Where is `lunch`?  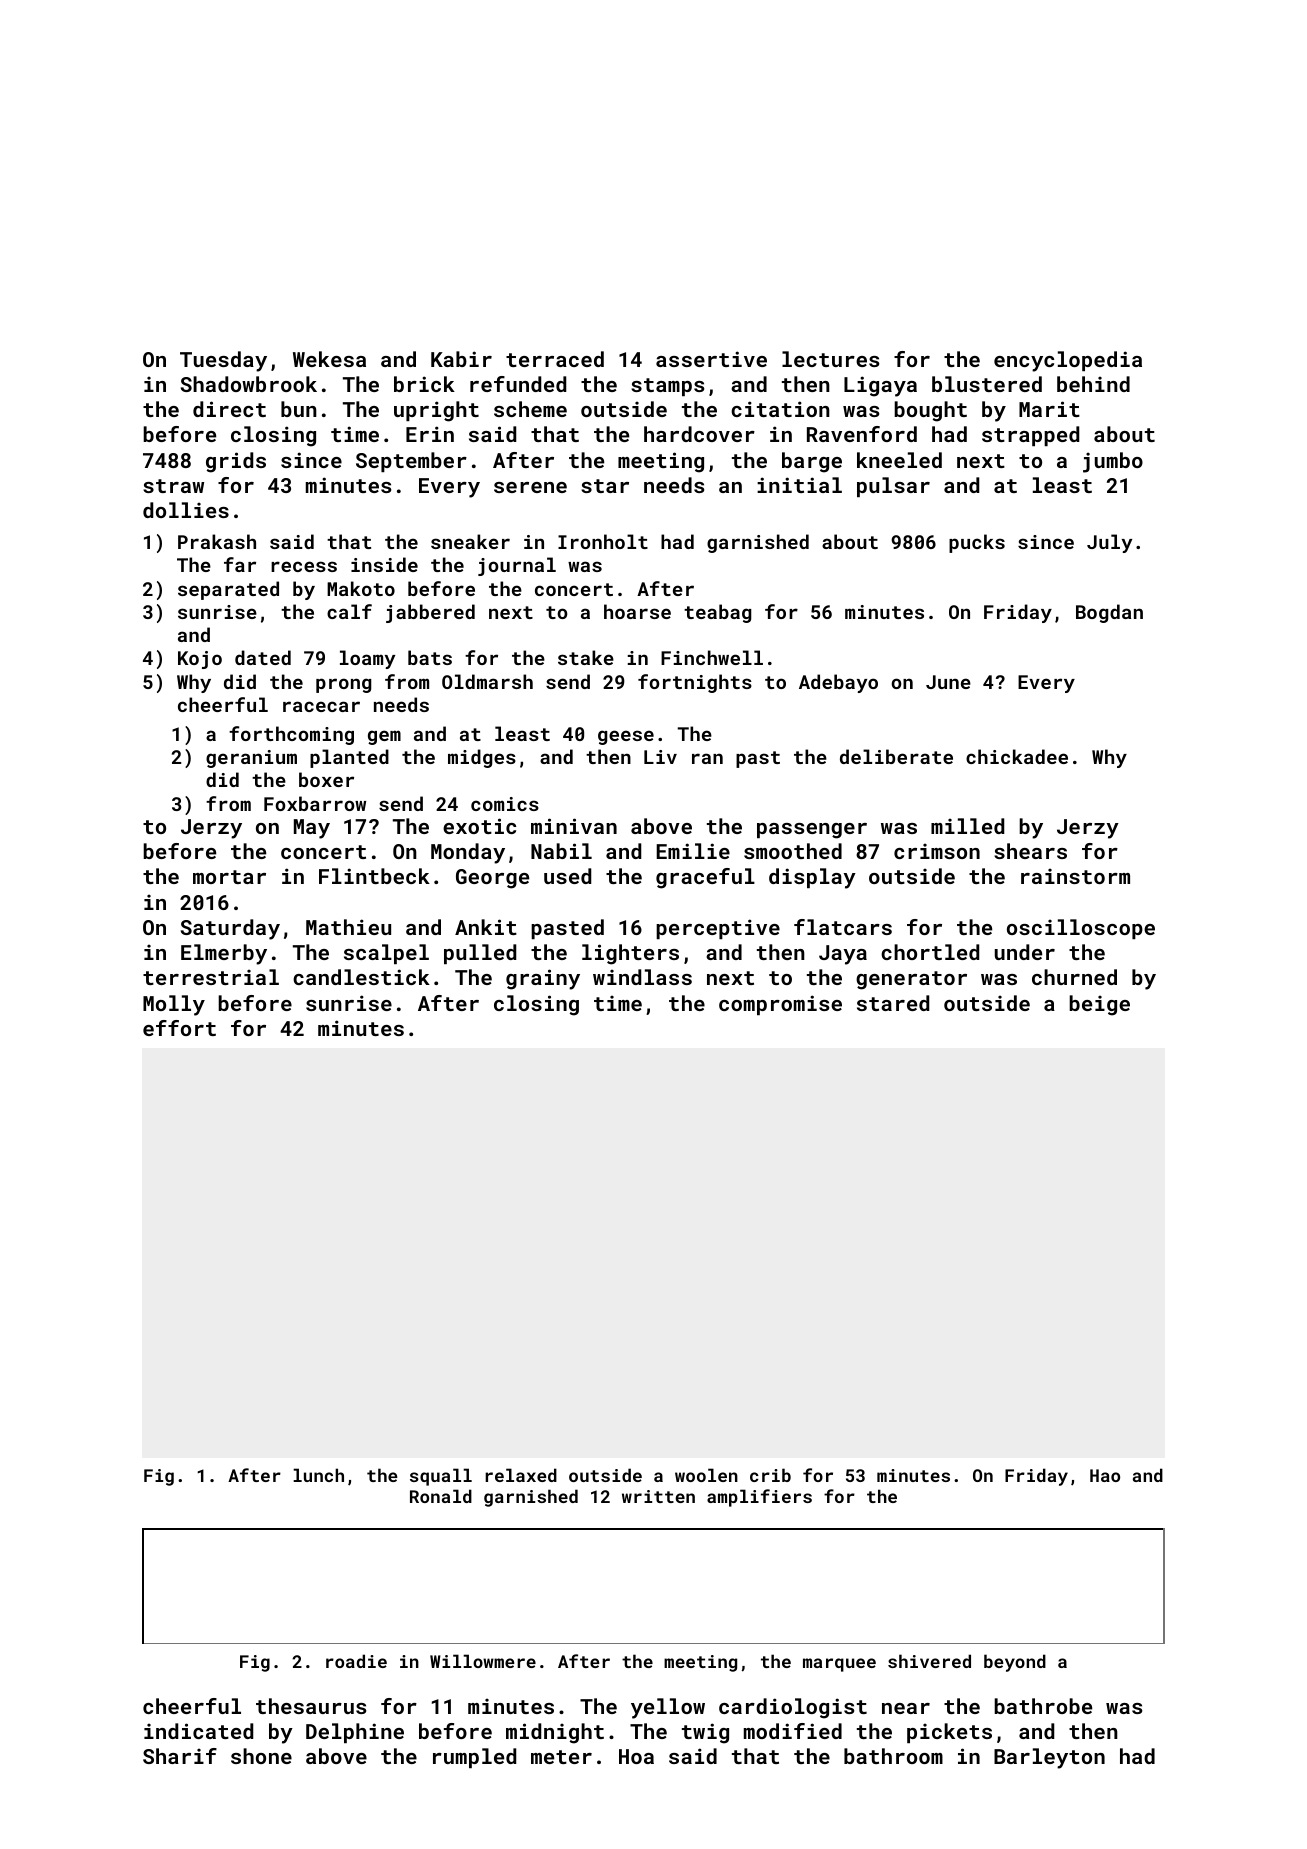 lunch is located at coordinates (318, 1475).
